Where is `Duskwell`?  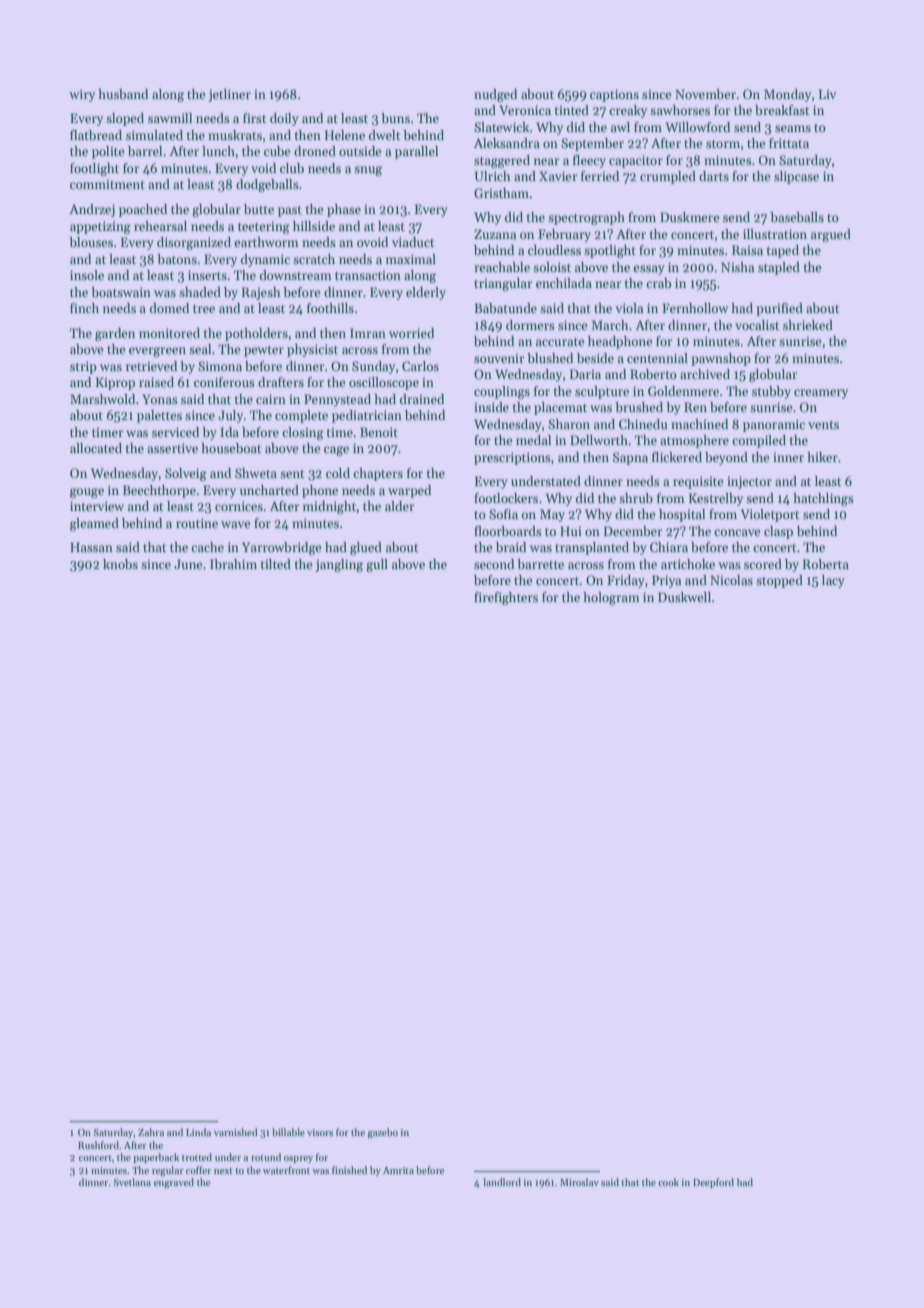 Duskwell is located at coordinates (684, 597).
